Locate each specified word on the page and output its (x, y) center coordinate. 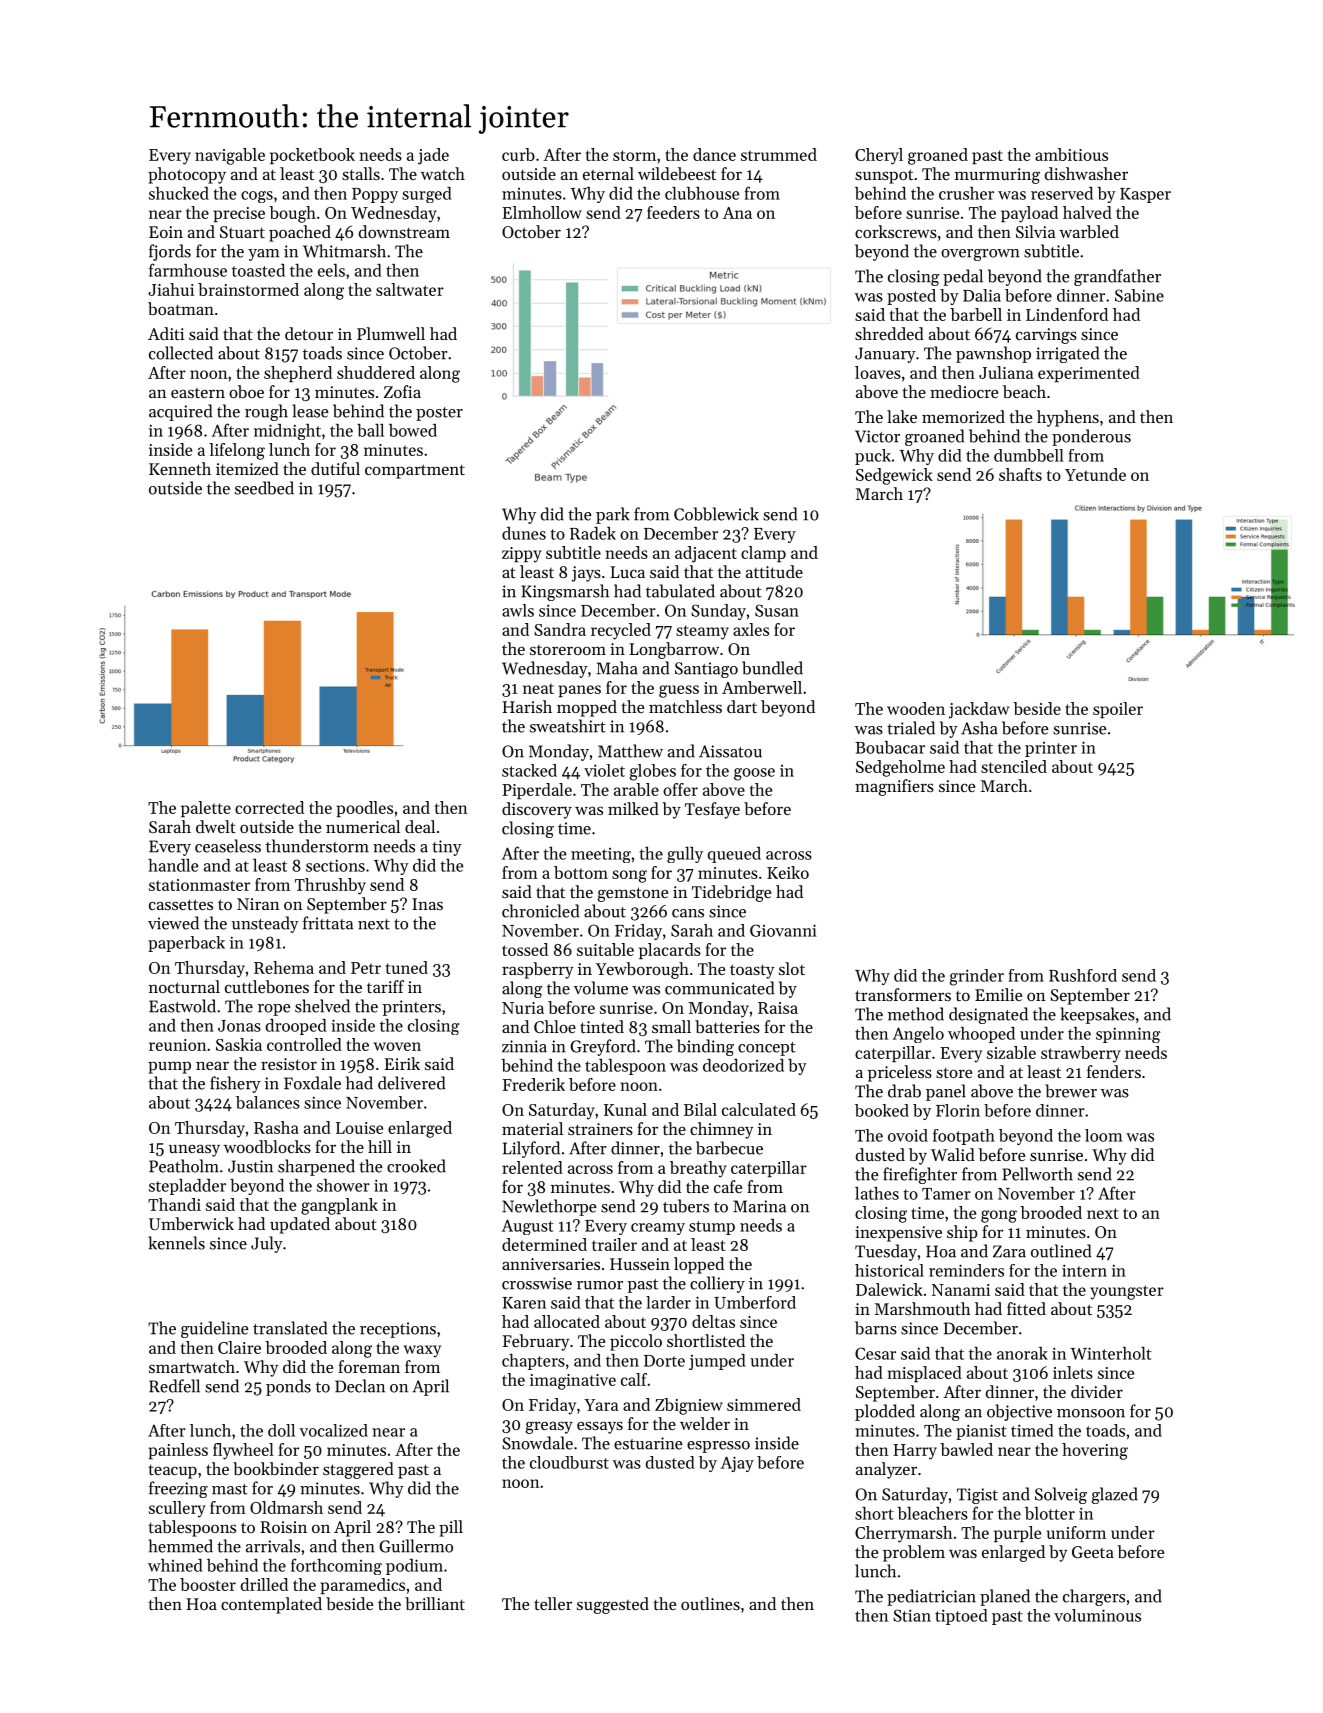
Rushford (1083, 975)
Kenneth (180, 468)
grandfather (1117, 277)
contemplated (271, 1605)
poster (439, 414)
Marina (759, 1206)
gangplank (339, 1206)
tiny (447, 848)
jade (433, 156)
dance (714, 154)
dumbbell (1029, 455)
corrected (269, 807)
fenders (1114, 1071)
